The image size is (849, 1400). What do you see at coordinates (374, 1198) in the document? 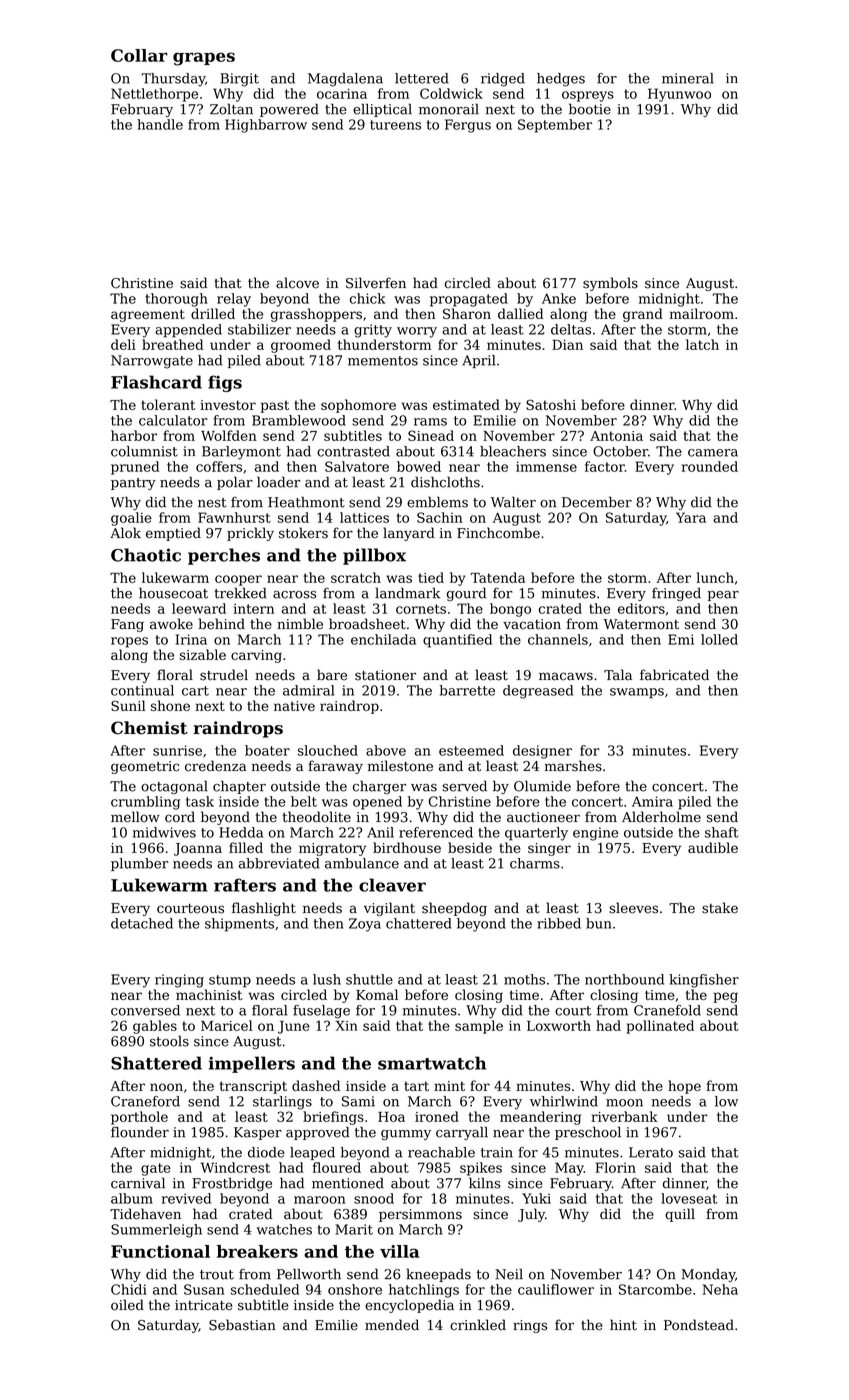
I see `snood` at bounding box center [374, 1198].
